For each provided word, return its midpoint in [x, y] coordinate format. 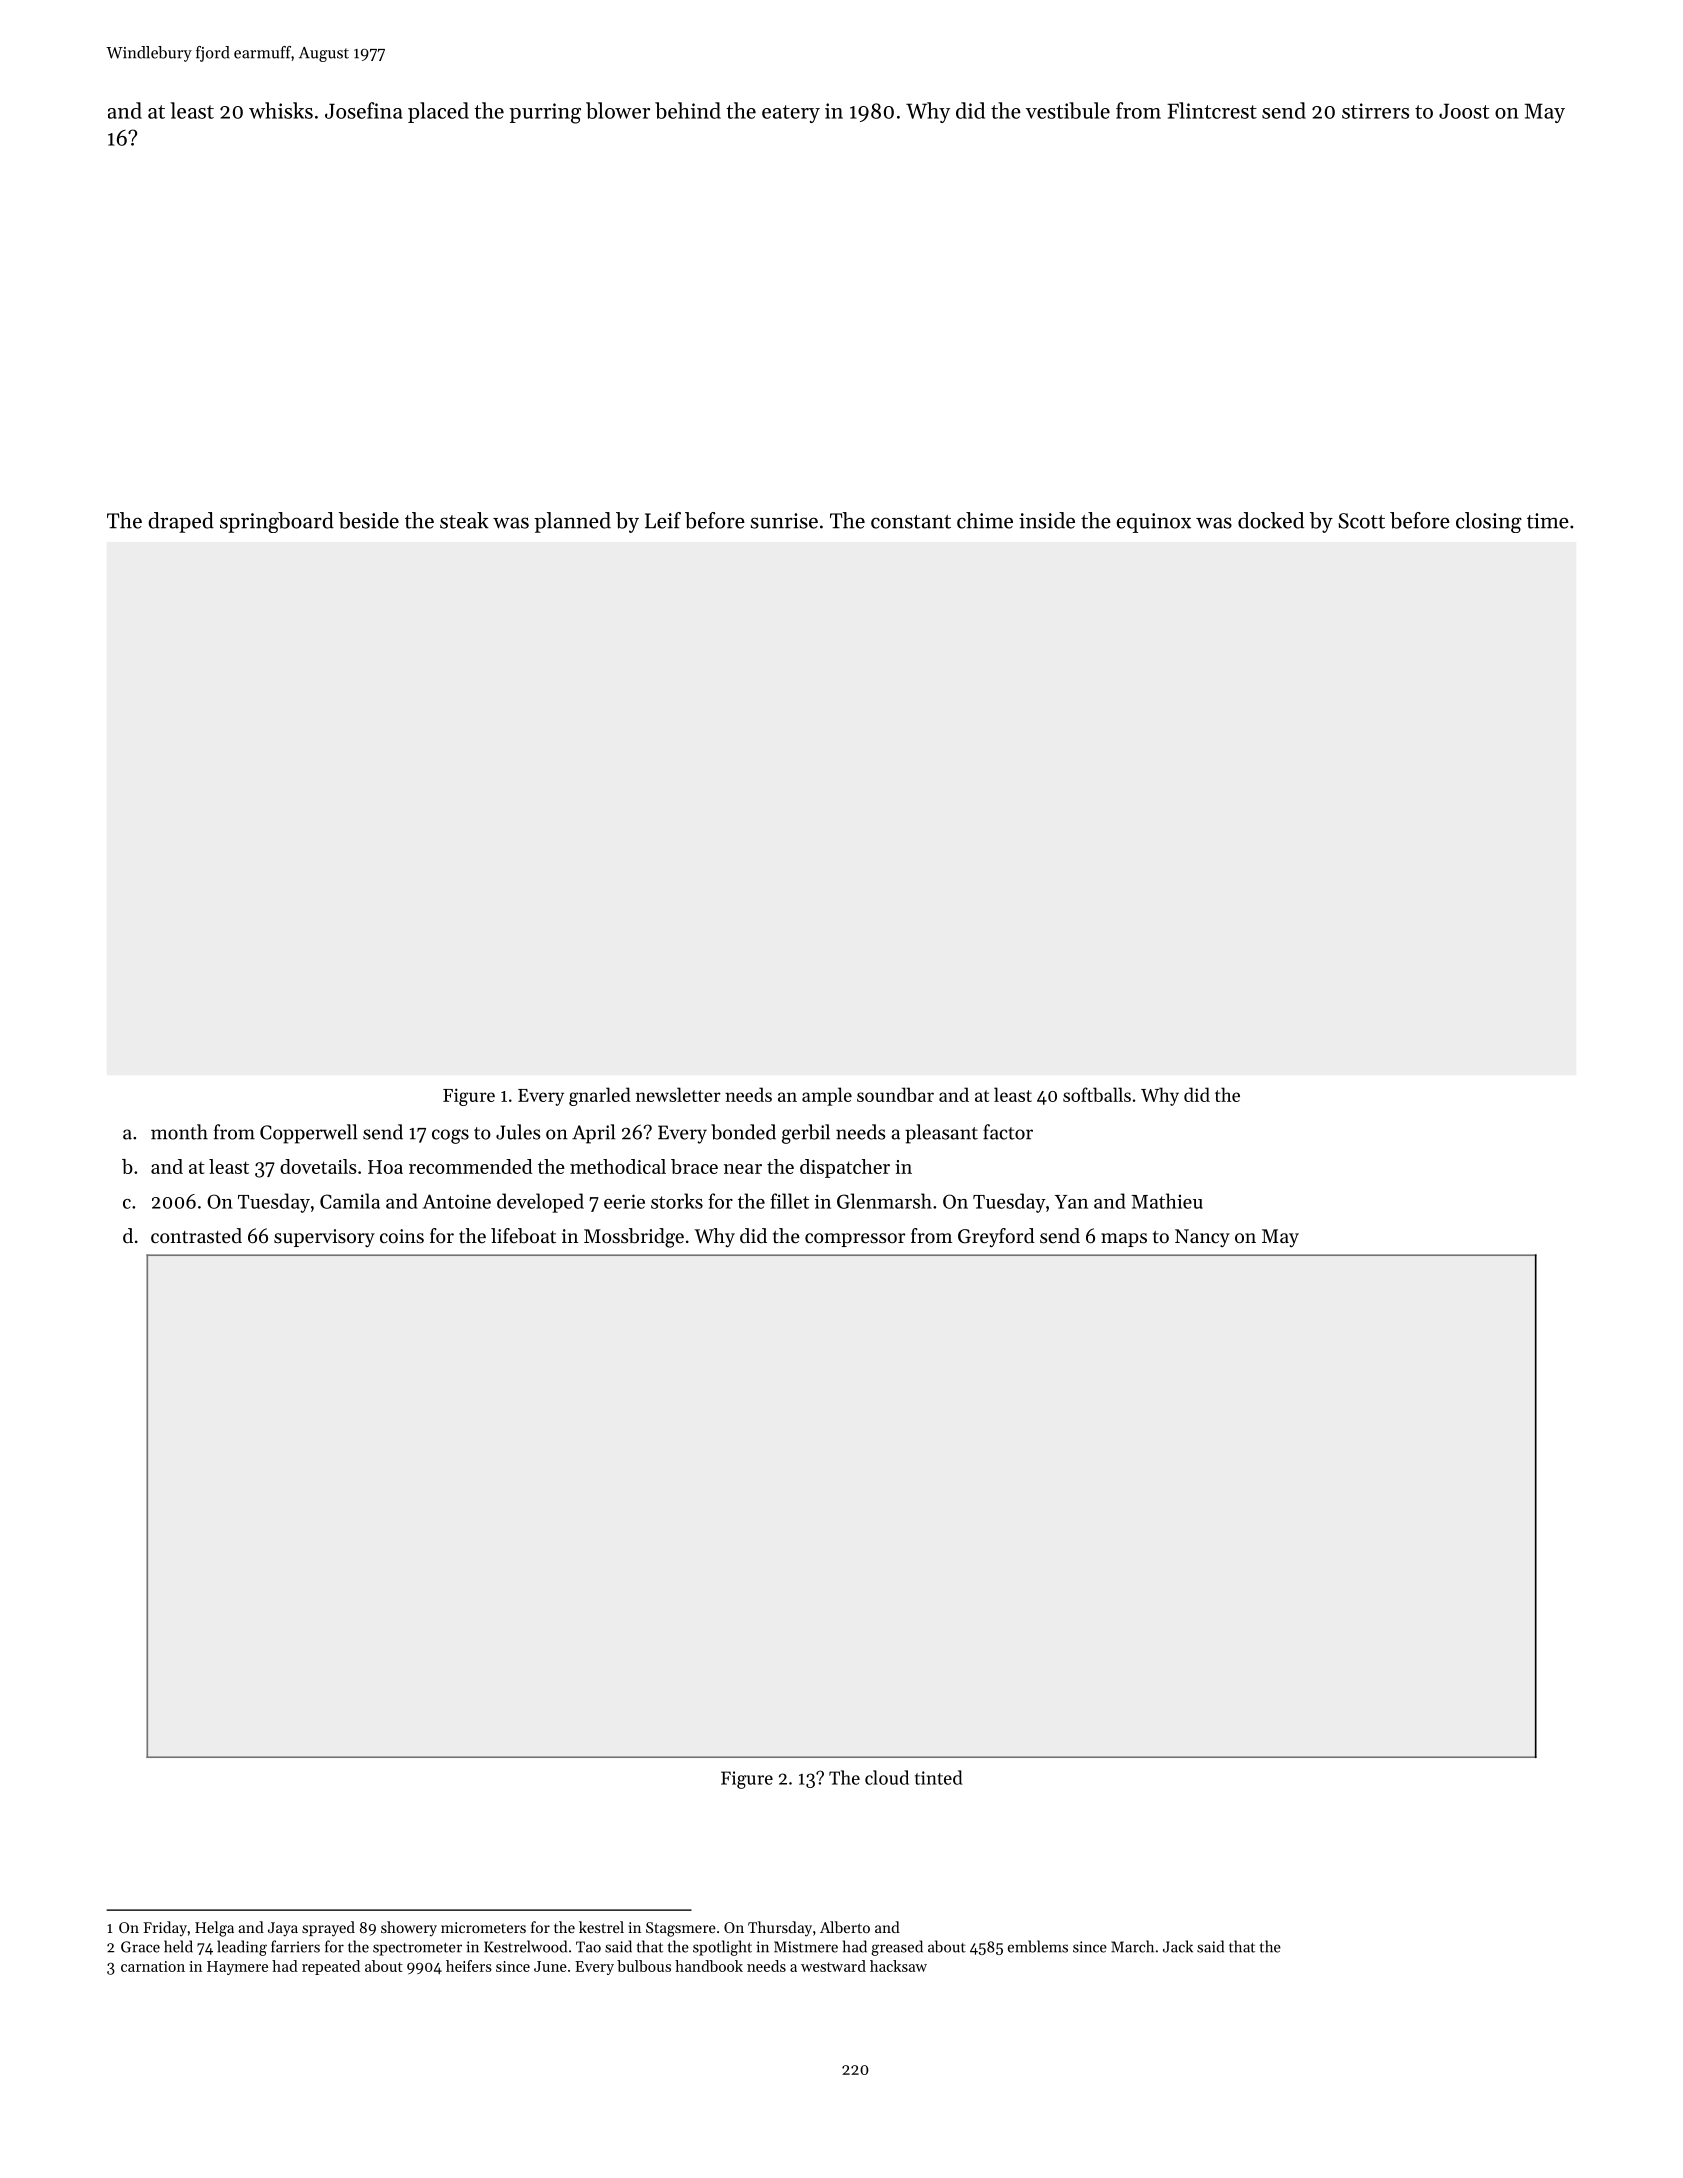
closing [1489, 522]
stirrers [1375, 111]
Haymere [237, 1968]
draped [181, 522]
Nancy [1202, 1238]
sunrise [784, 521]
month [179, 1132]
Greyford [996, 1237]
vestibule [1068, 110]
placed [438, 112]
